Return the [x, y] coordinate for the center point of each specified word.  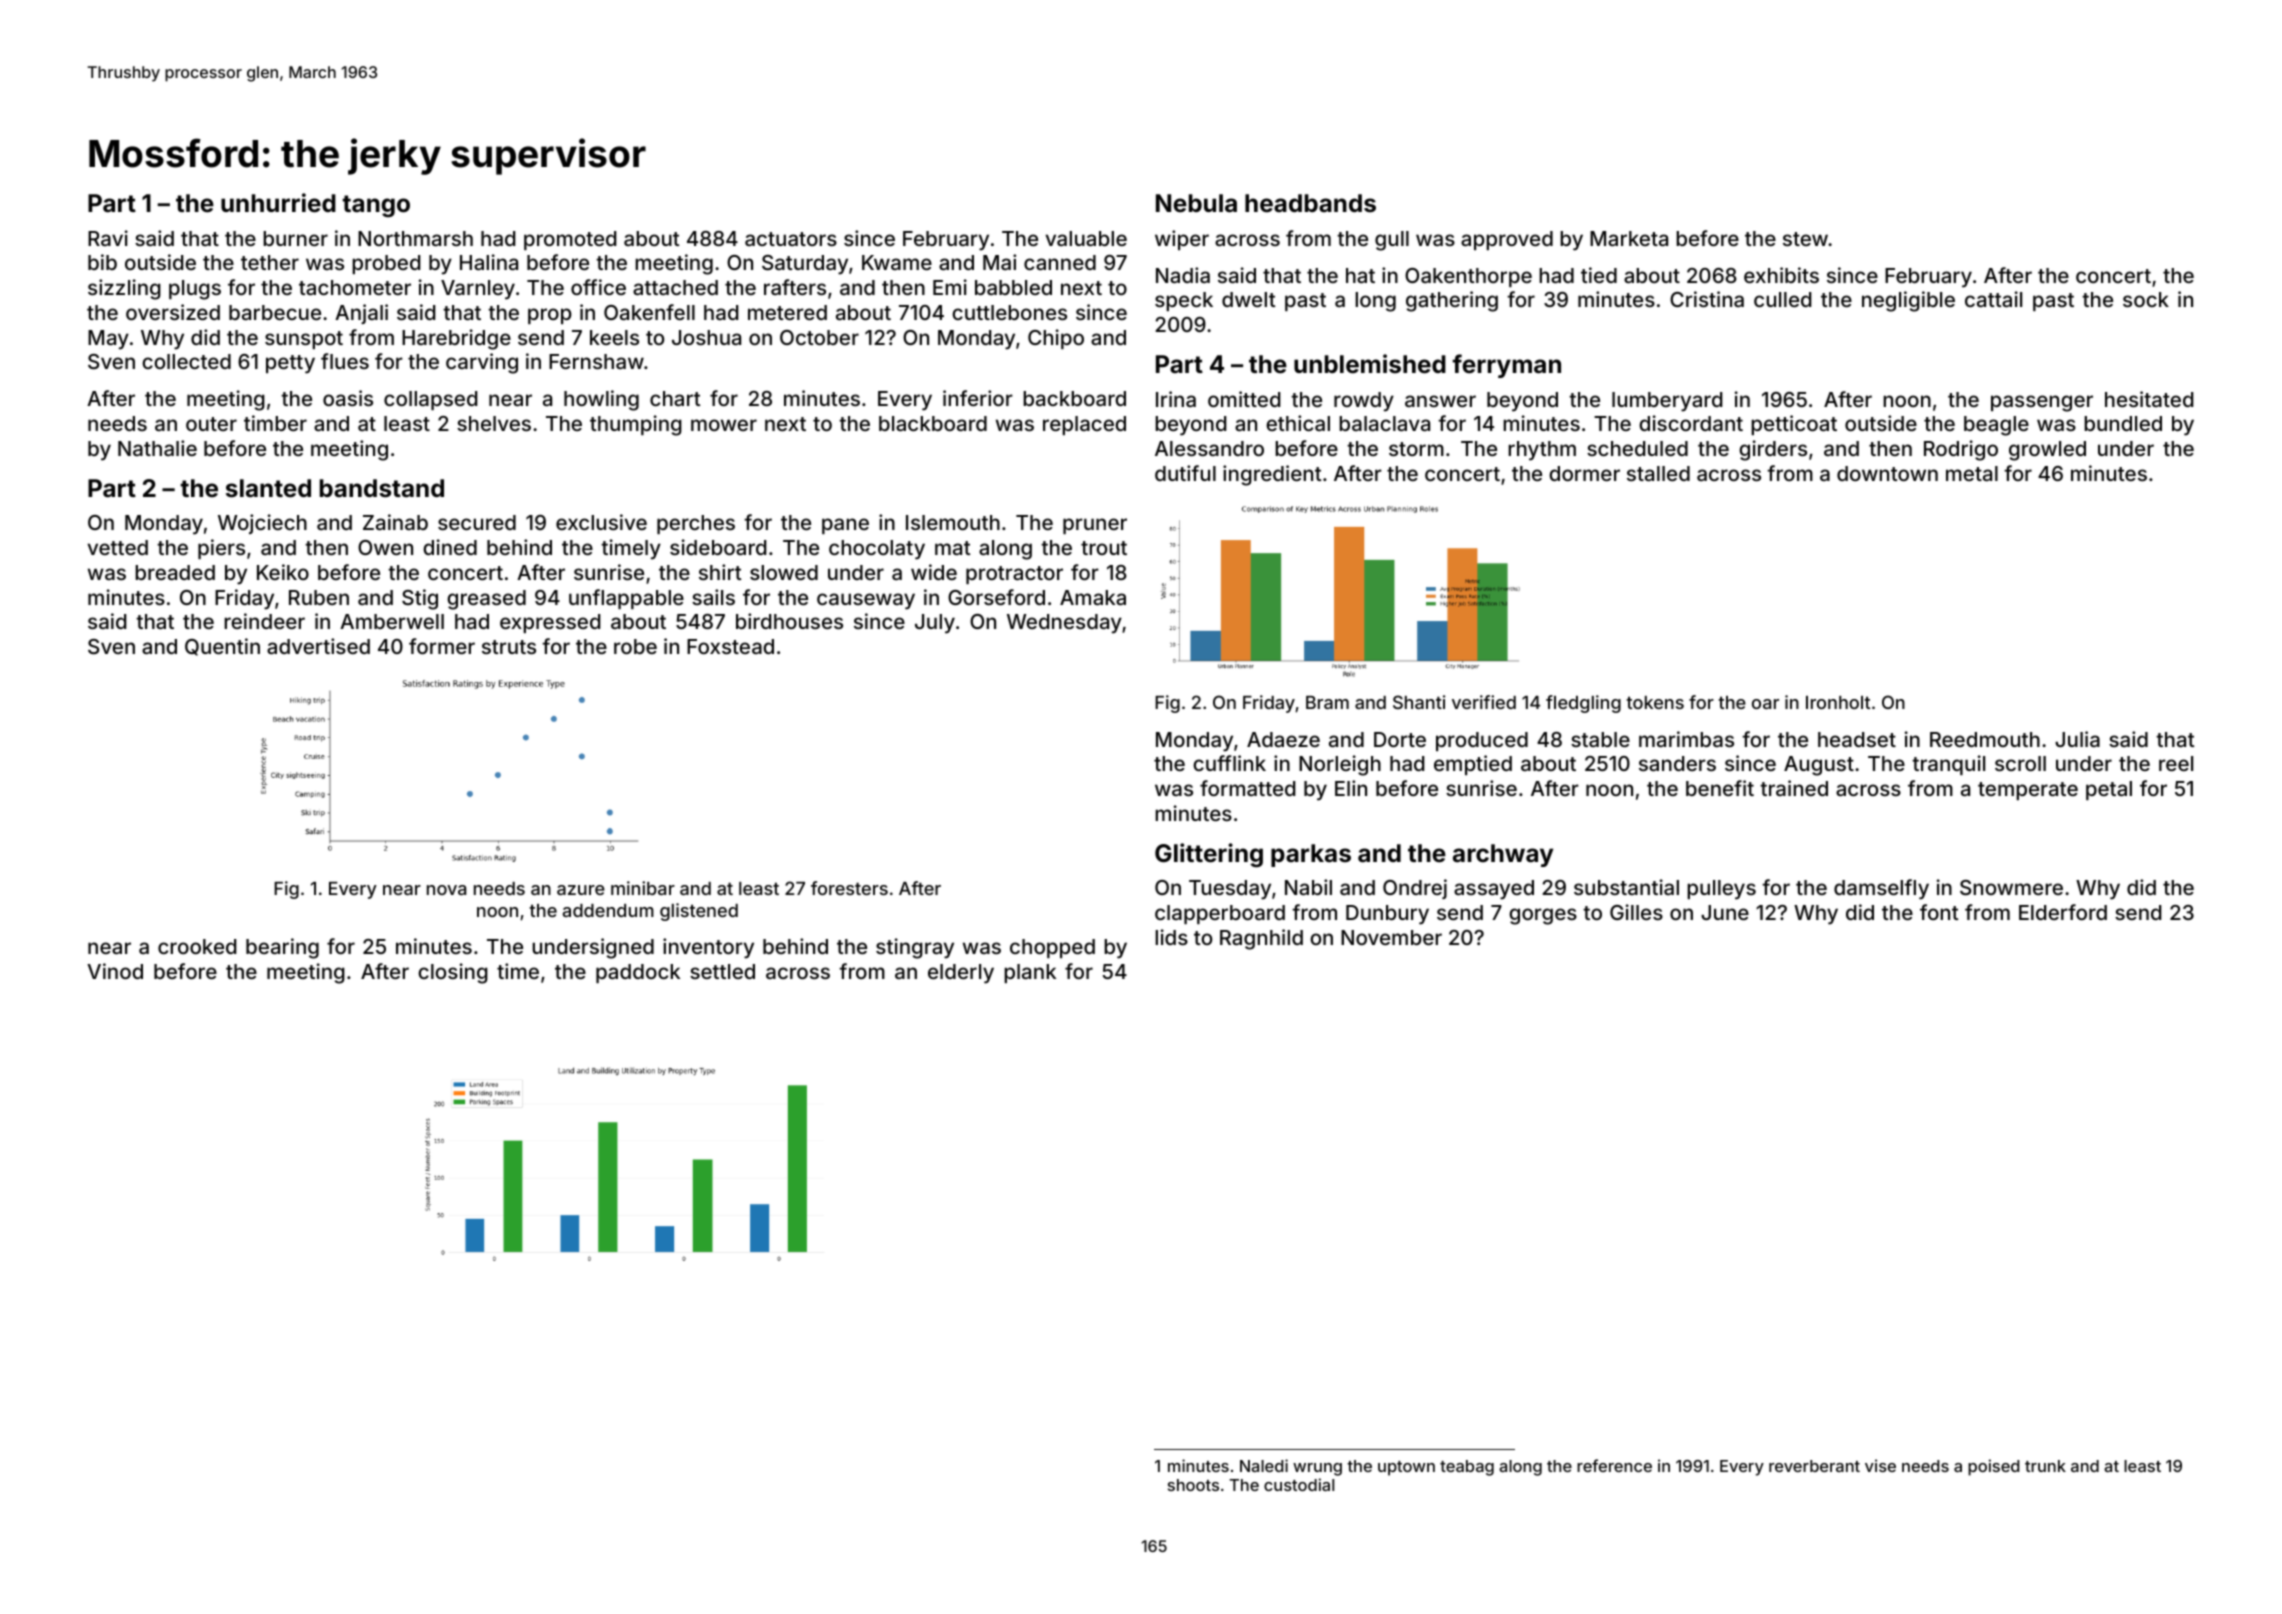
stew [1805, 239]
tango [376, 206]
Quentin [222, 647]
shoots [1193, 1485]
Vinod [115, 971]
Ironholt [1838, 702]
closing [453, 973]
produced [1482, 741]
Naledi [1264, 1465]
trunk [2045, 1466]
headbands [1310, 203]
